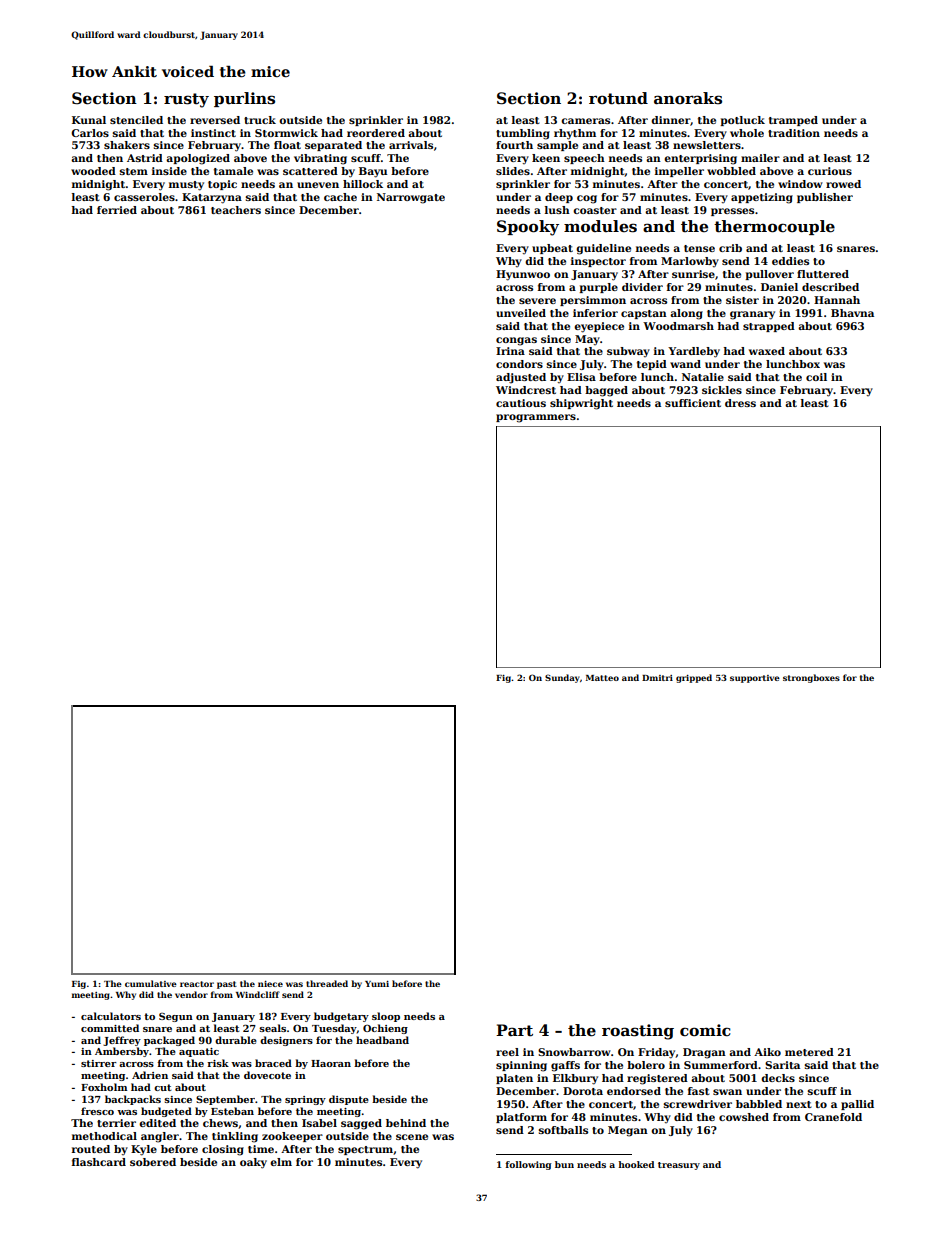 The width and height of the screenshot is (952, 1233). I want to click on spectrum, so click(365, 1150).
